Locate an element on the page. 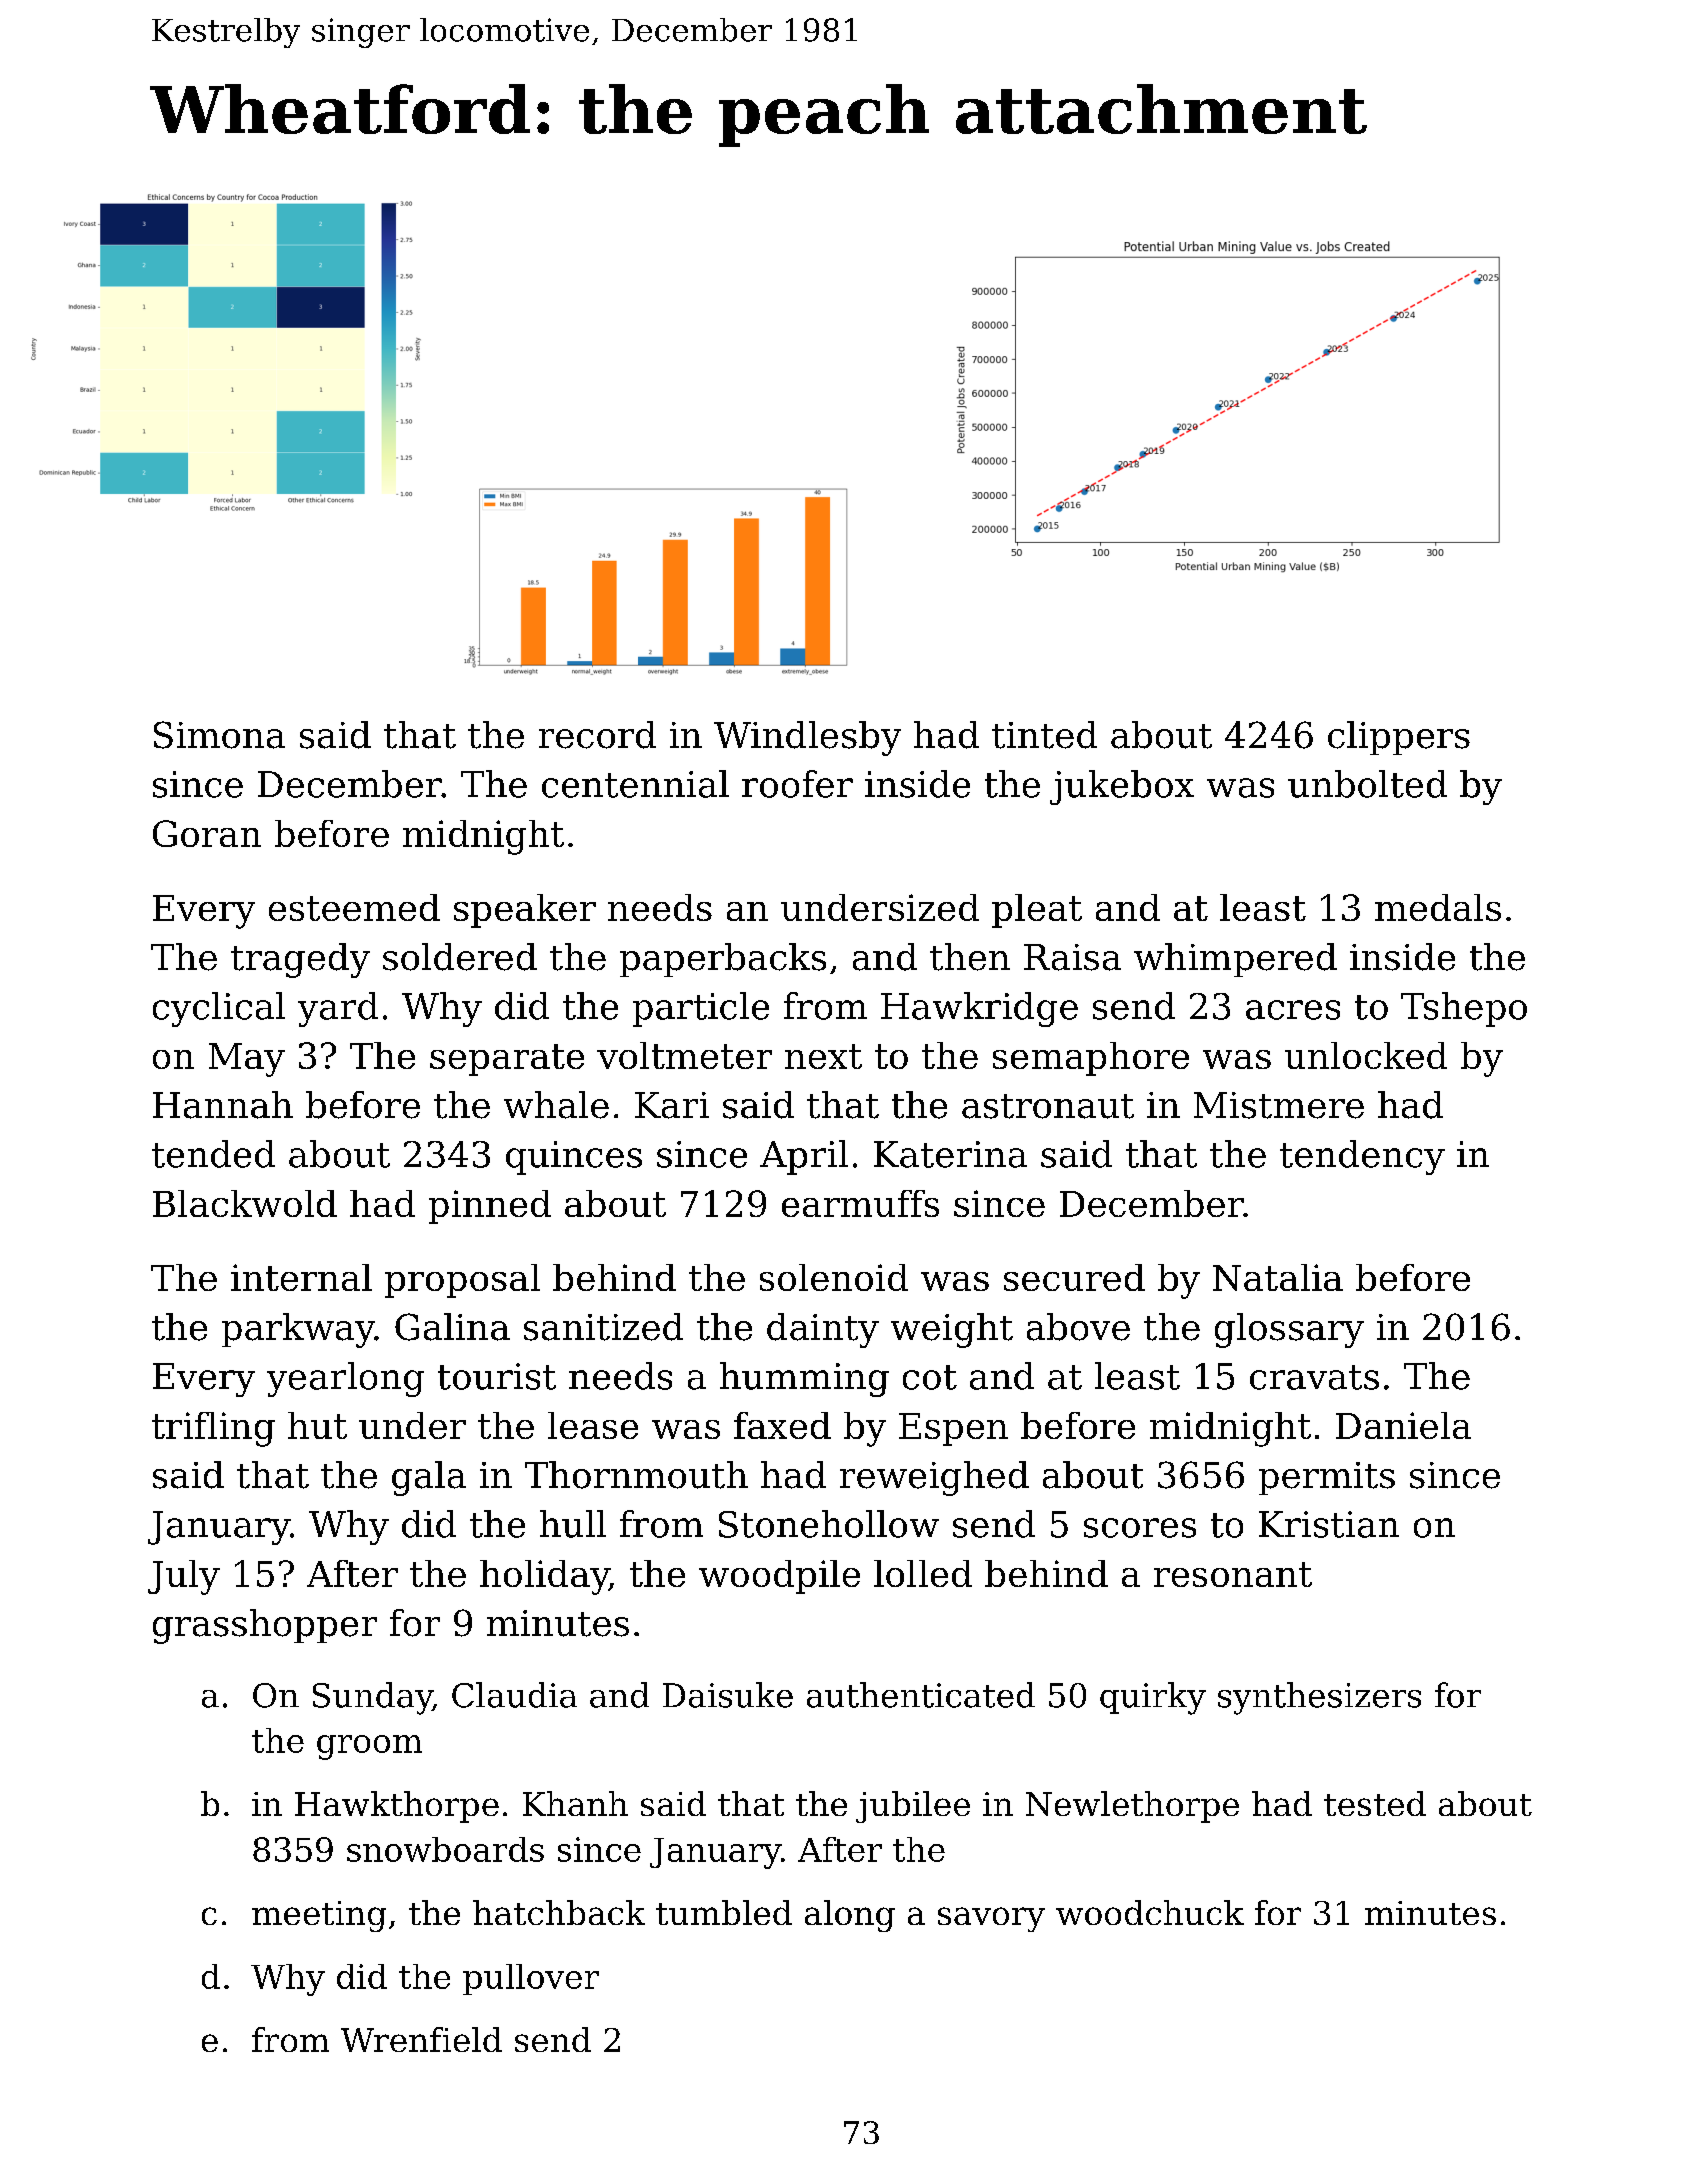 The width and height of the page is (1683, 2178). Mistmere is located at coordinates (1279, 1105).
